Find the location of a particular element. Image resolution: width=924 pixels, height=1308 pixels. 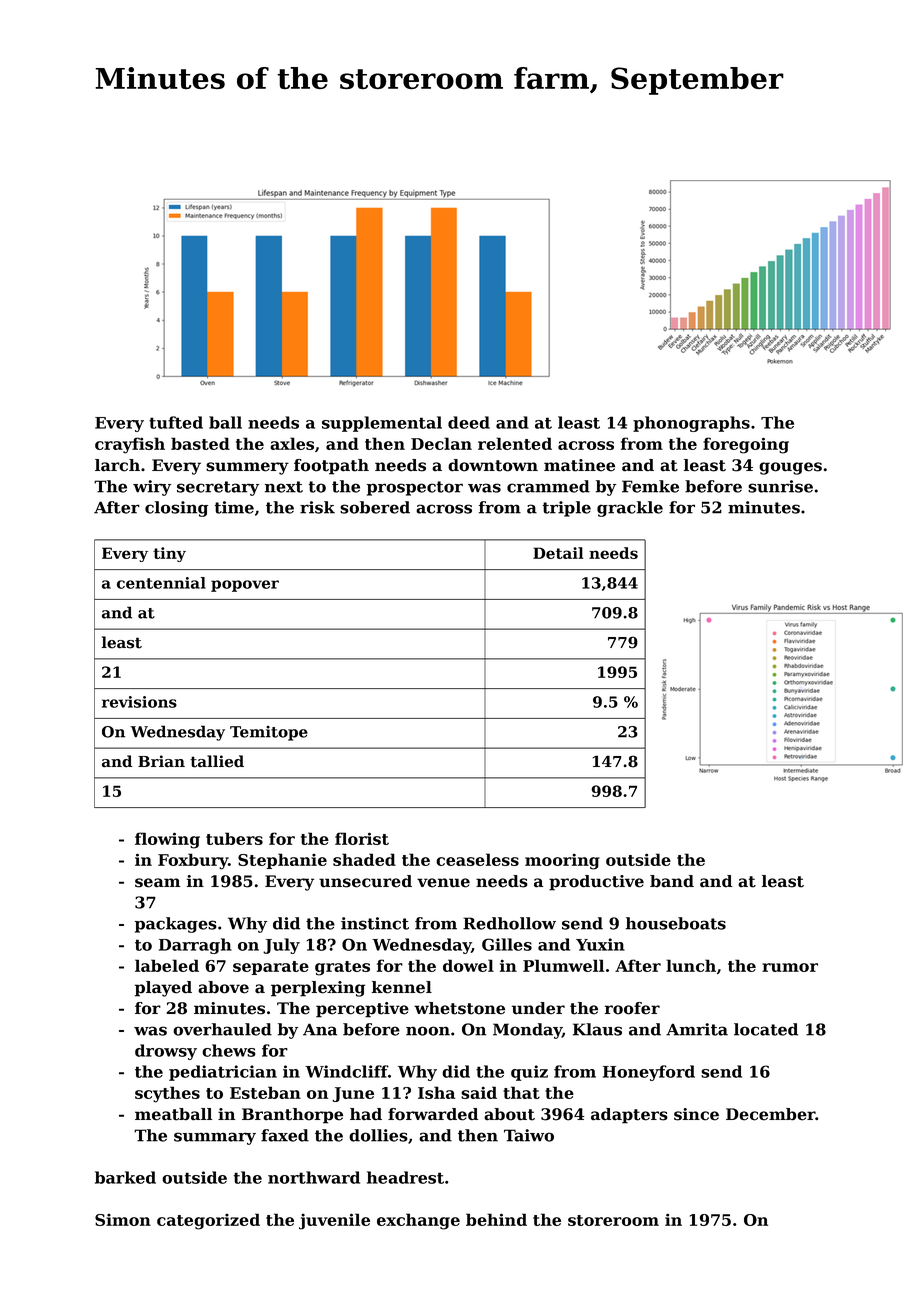

Simon is located at coordinates (123, 1220).
